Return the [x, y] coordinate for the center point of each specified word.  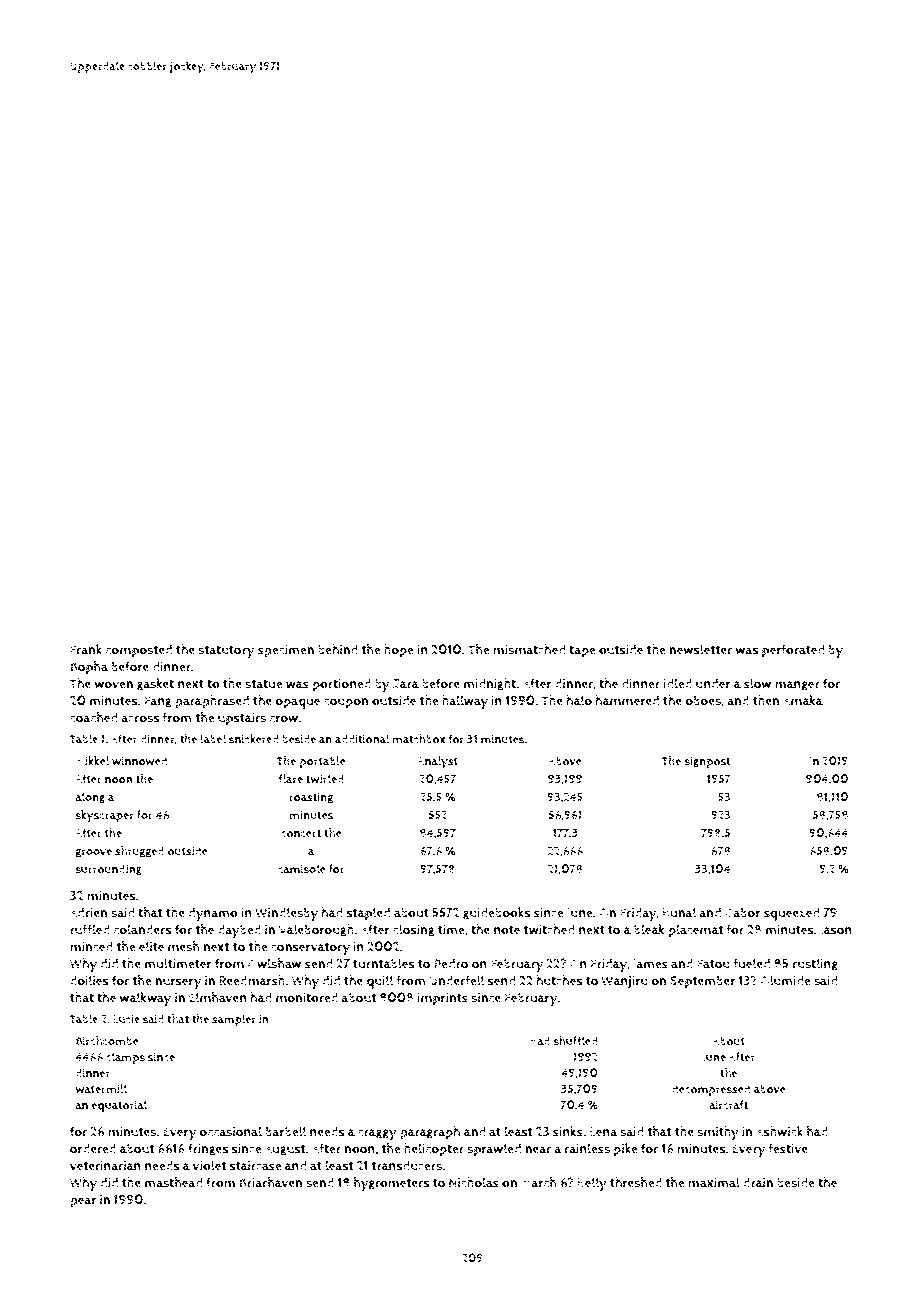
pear [83, 1202]
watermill [101, 1089]
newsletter [700, 649]
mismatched [529, 649]
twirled [325, 779]
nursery [178, 983]
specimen [286, 651]
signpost [707, 762]
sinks [568, 1131]
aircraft [728, 1105]
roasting [311, 798]
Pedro [451, 963]
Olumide [785, 980]
